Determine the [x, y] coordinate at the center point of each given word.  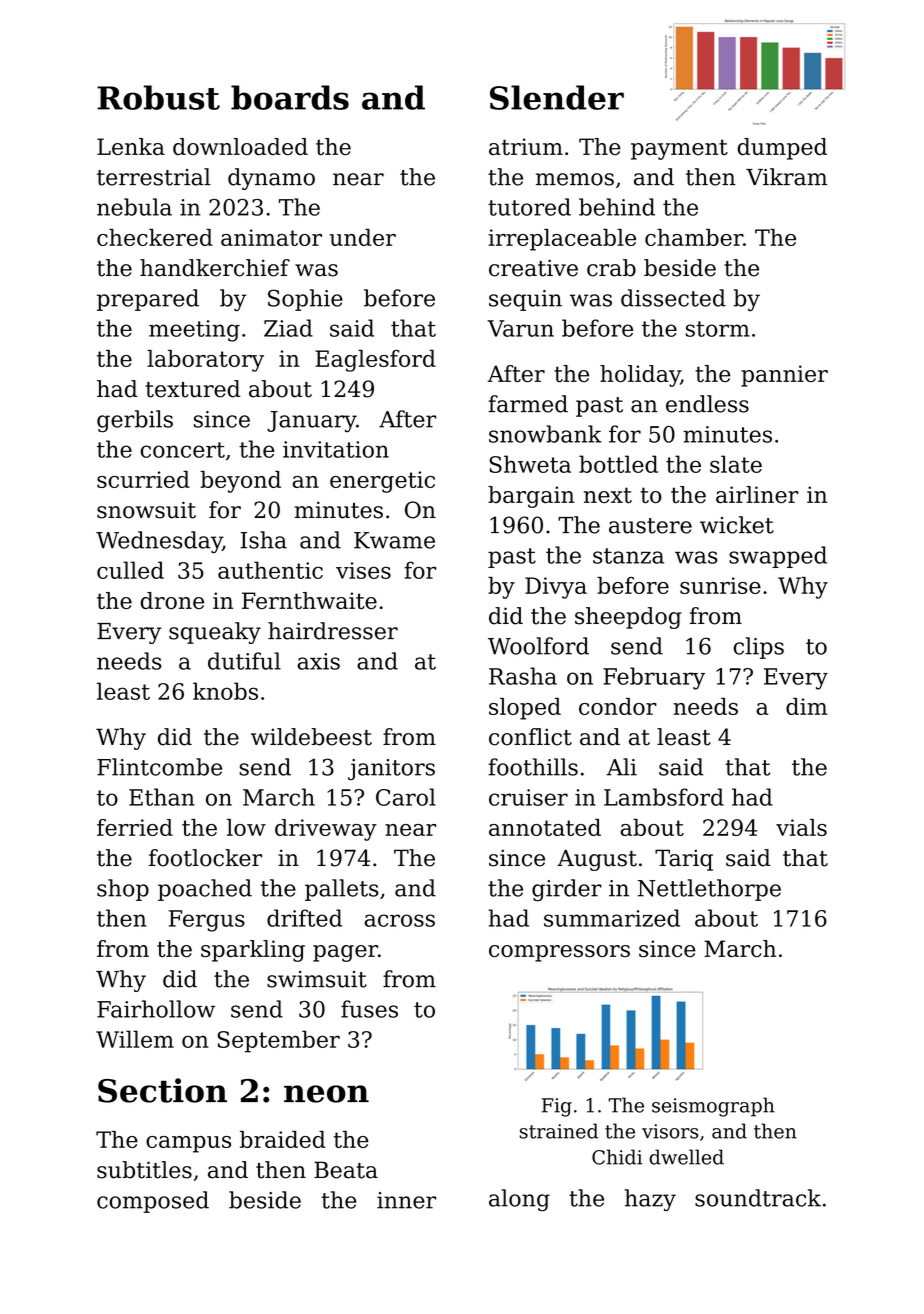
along [519, 1200]
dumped [782, 149]
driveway [326, 830]
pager [345, 953]
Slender [557, 97]
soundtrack [758, 1198]
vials [801, 827]
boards [290, 97]
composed [153, 1202]
